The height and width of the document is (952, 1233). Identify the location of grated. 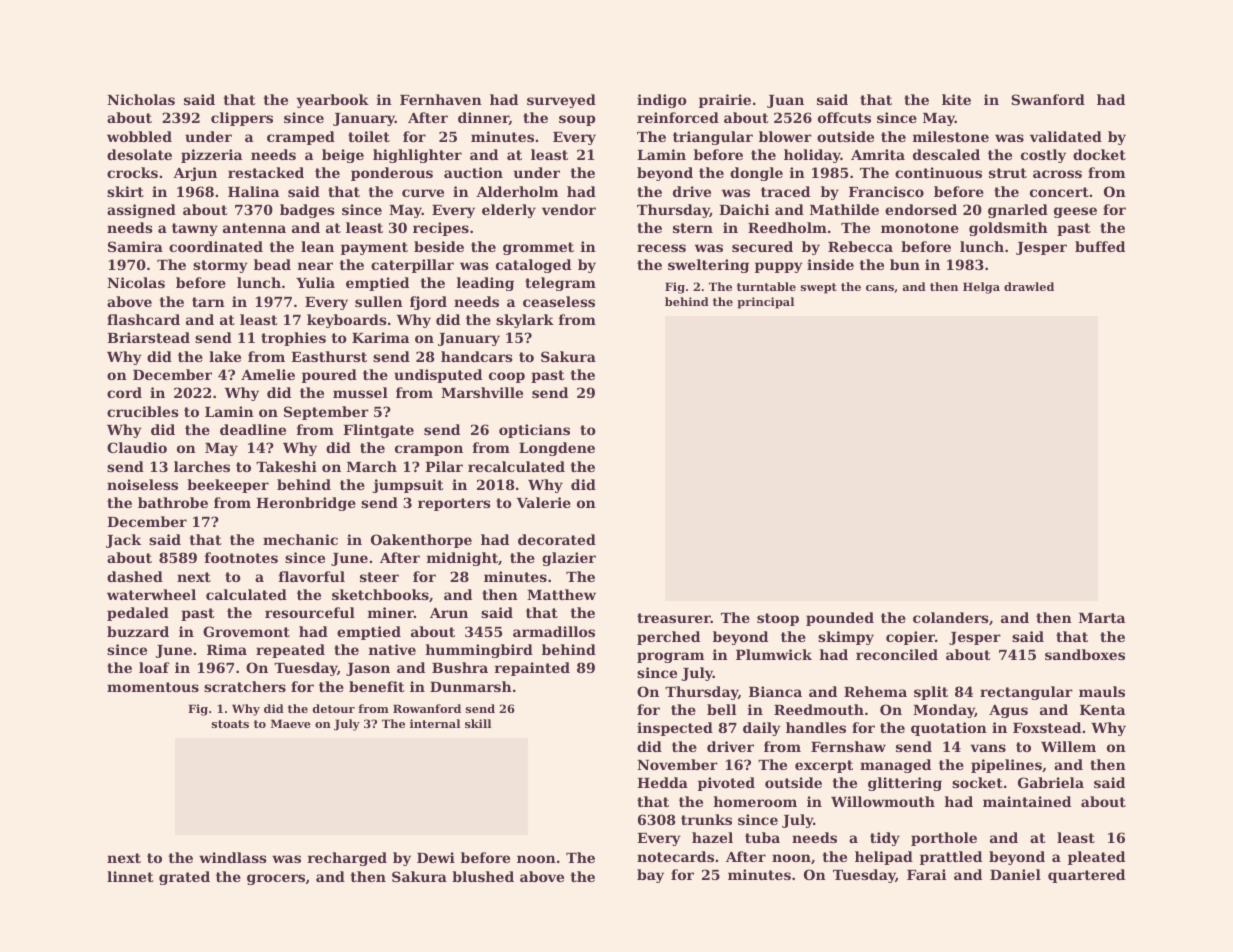
(184, 878).
